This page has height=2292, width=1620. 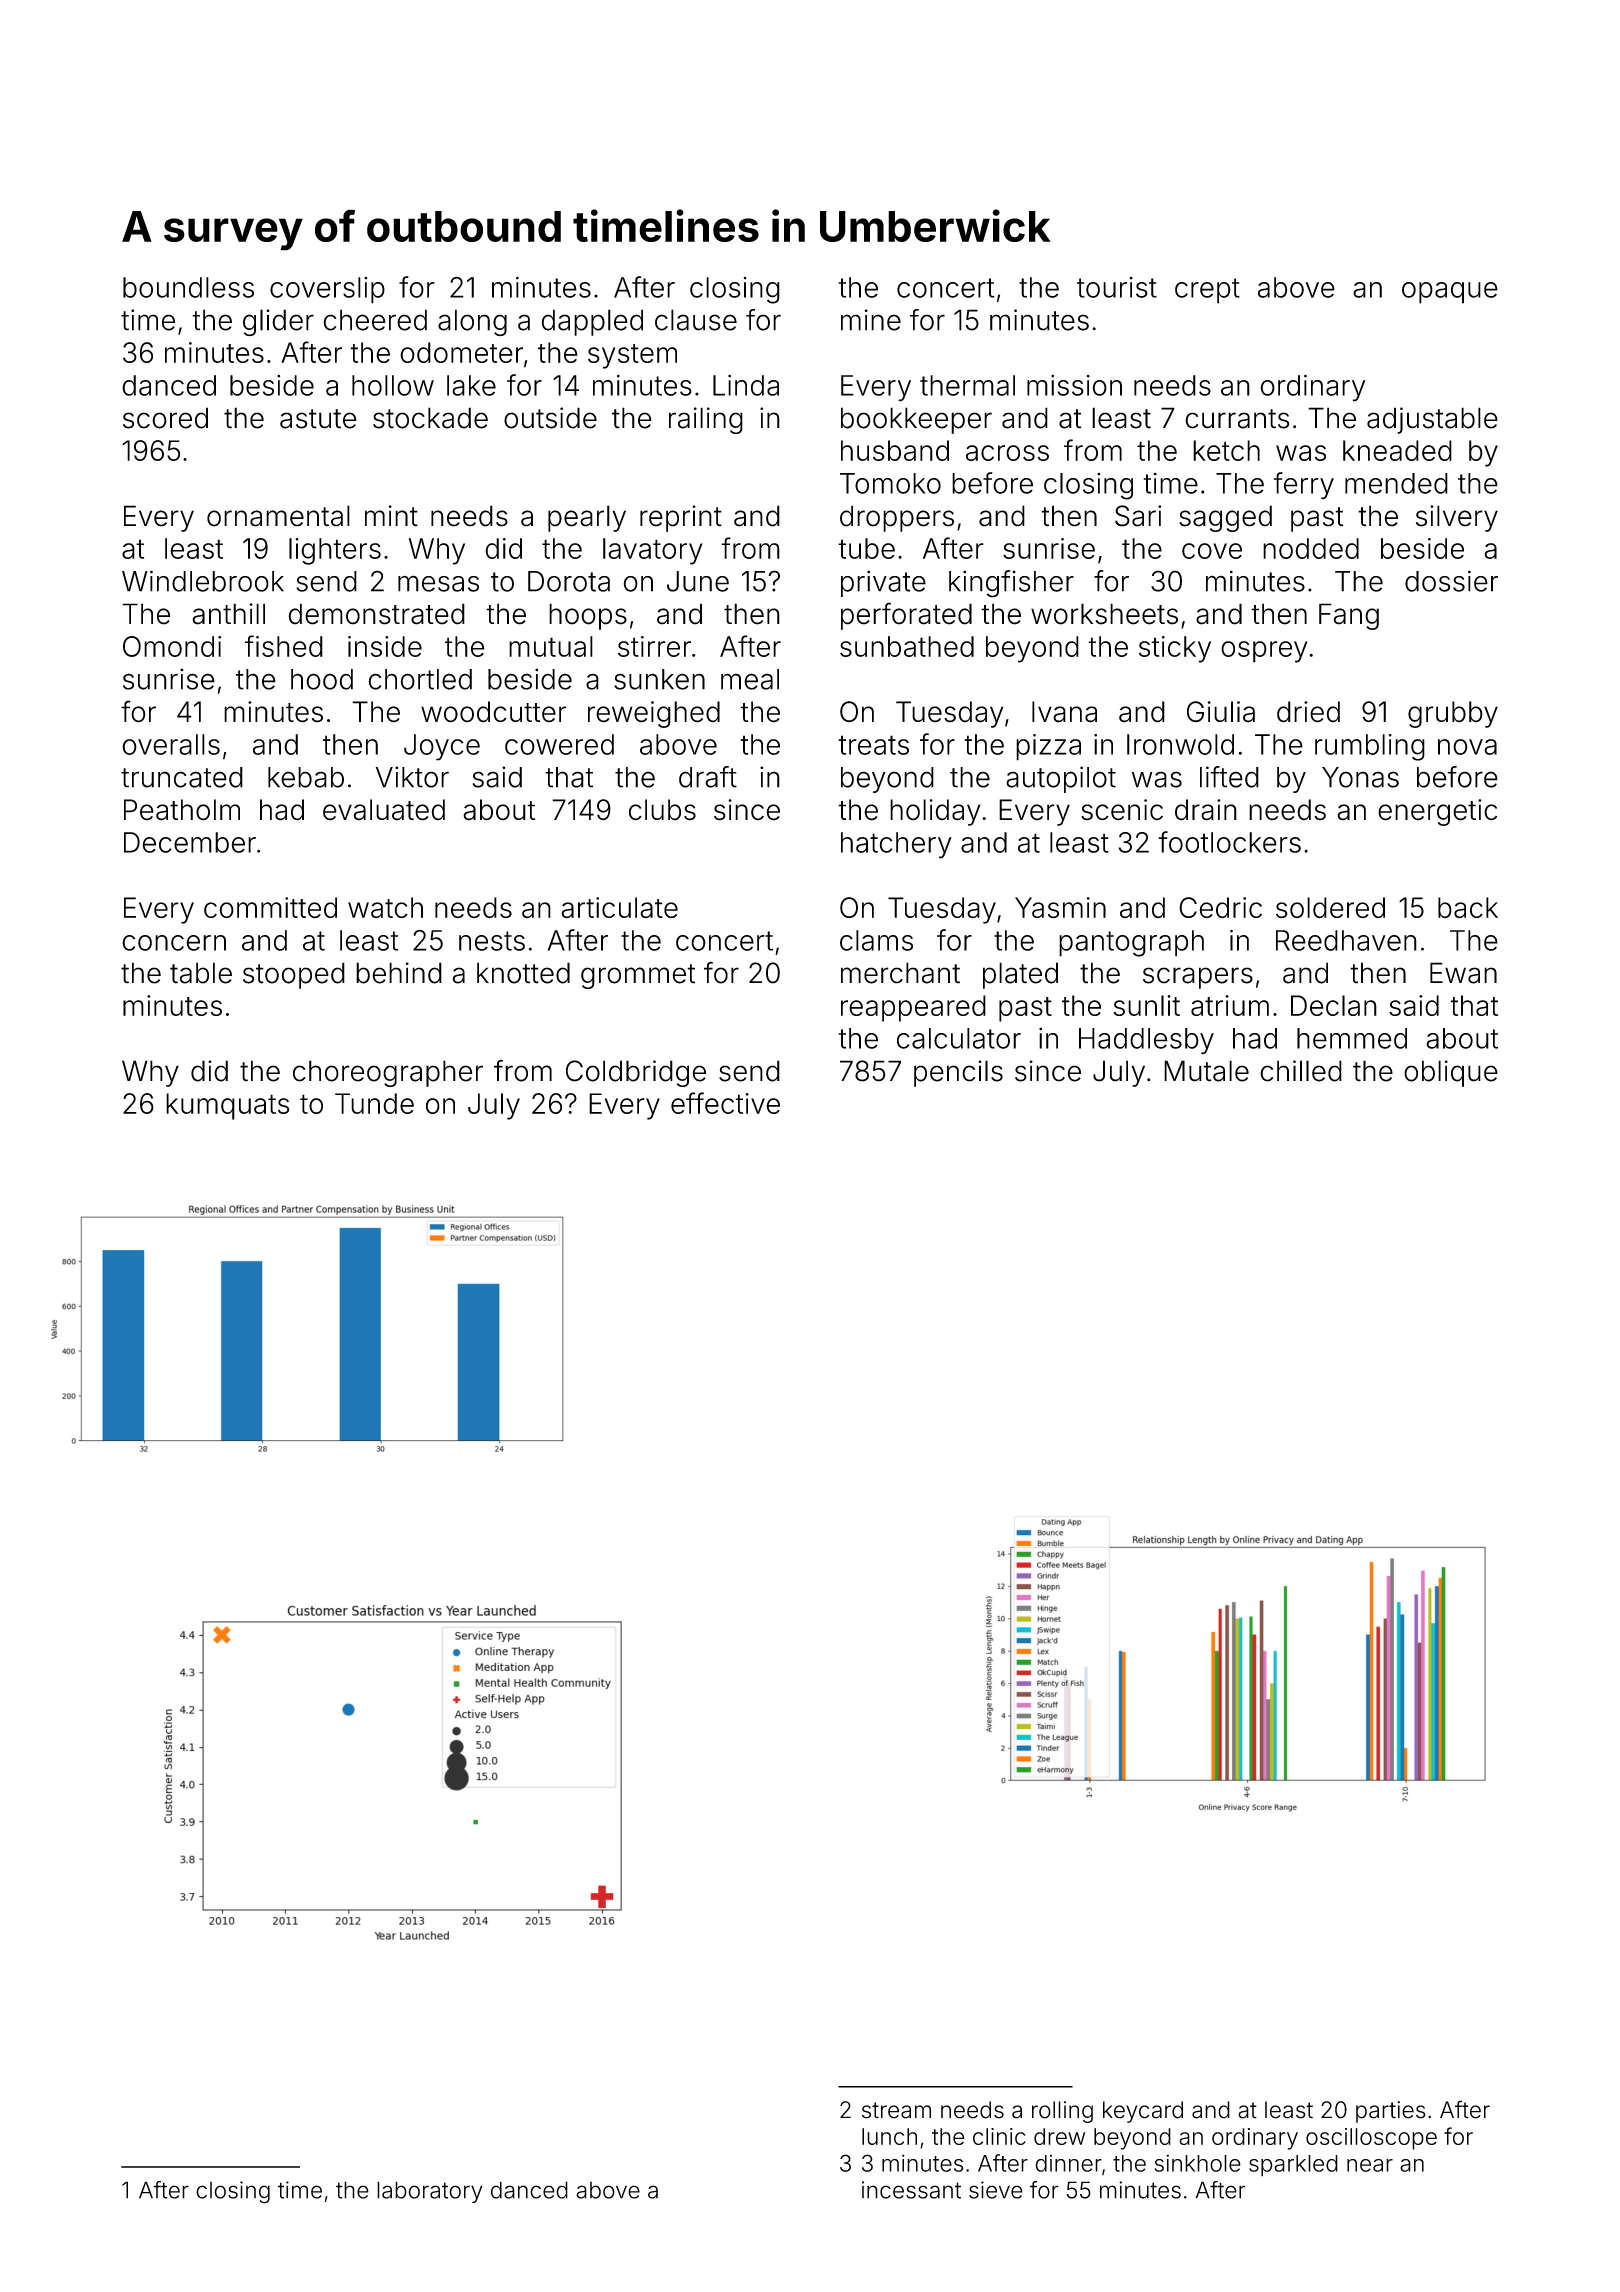 I want to click on parties, so click(x=1391, y=2112).
